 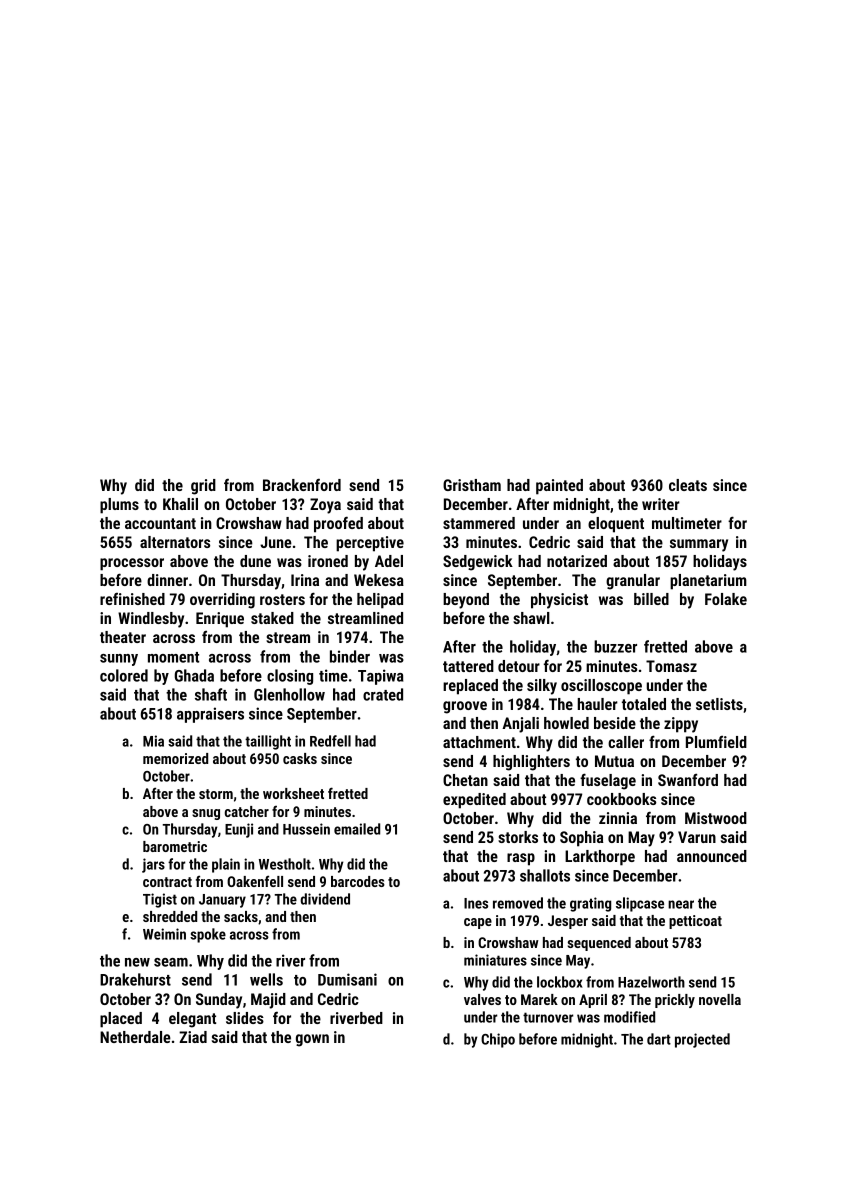 I want to click on Gristham, so click(x=472, y=485).
